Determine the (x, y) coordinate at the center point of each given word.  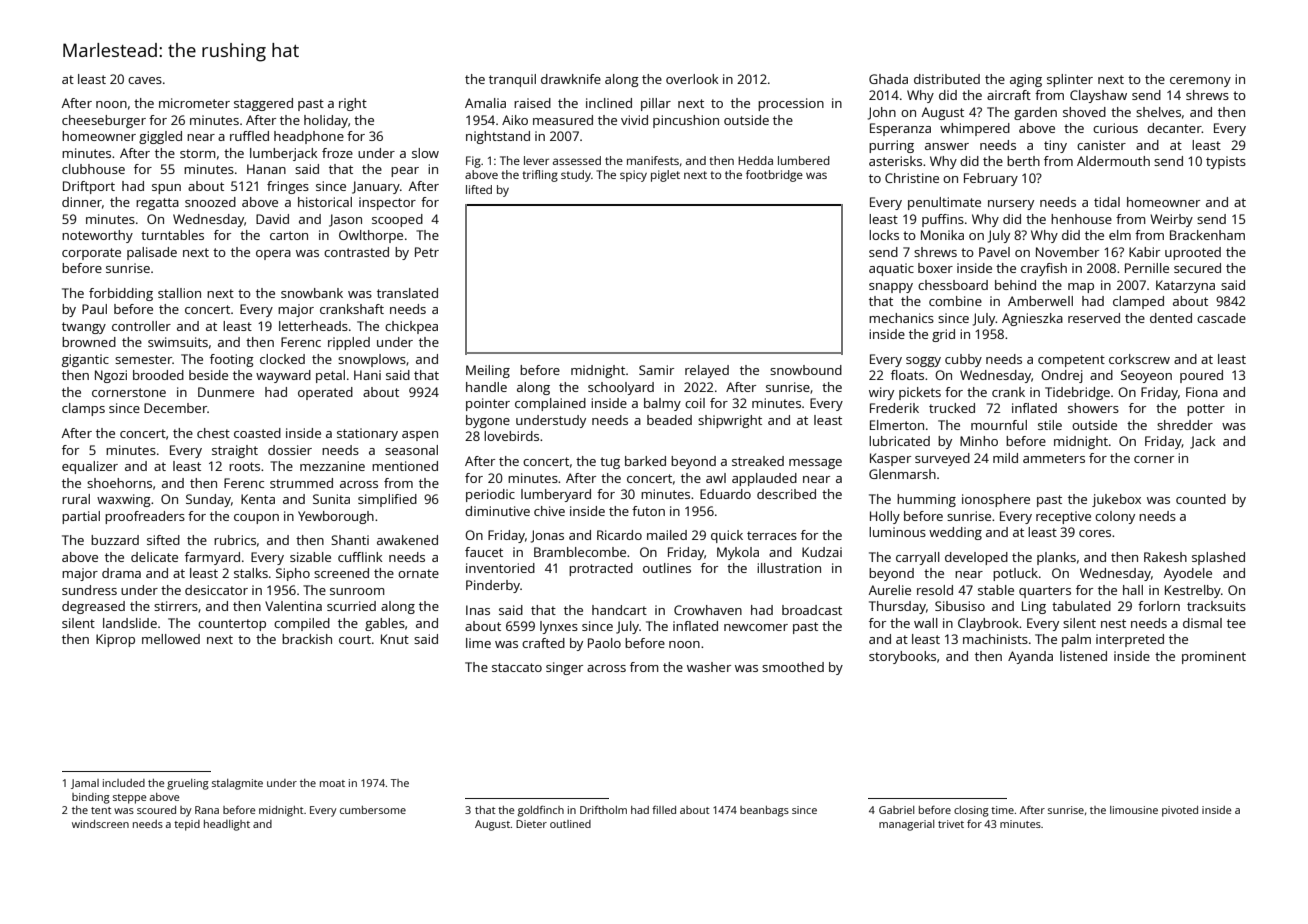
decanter (1174, 128)
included (124, 783)
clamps (83, 409)
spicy (633, 176)
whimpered (975, 129)
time (1002, 810)
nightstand (498, 137)
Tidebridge (1077, 393)
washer (709, 667)
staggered (263, 104)
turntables (172, 235)
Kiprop (115, 640)
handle (486, 387)
